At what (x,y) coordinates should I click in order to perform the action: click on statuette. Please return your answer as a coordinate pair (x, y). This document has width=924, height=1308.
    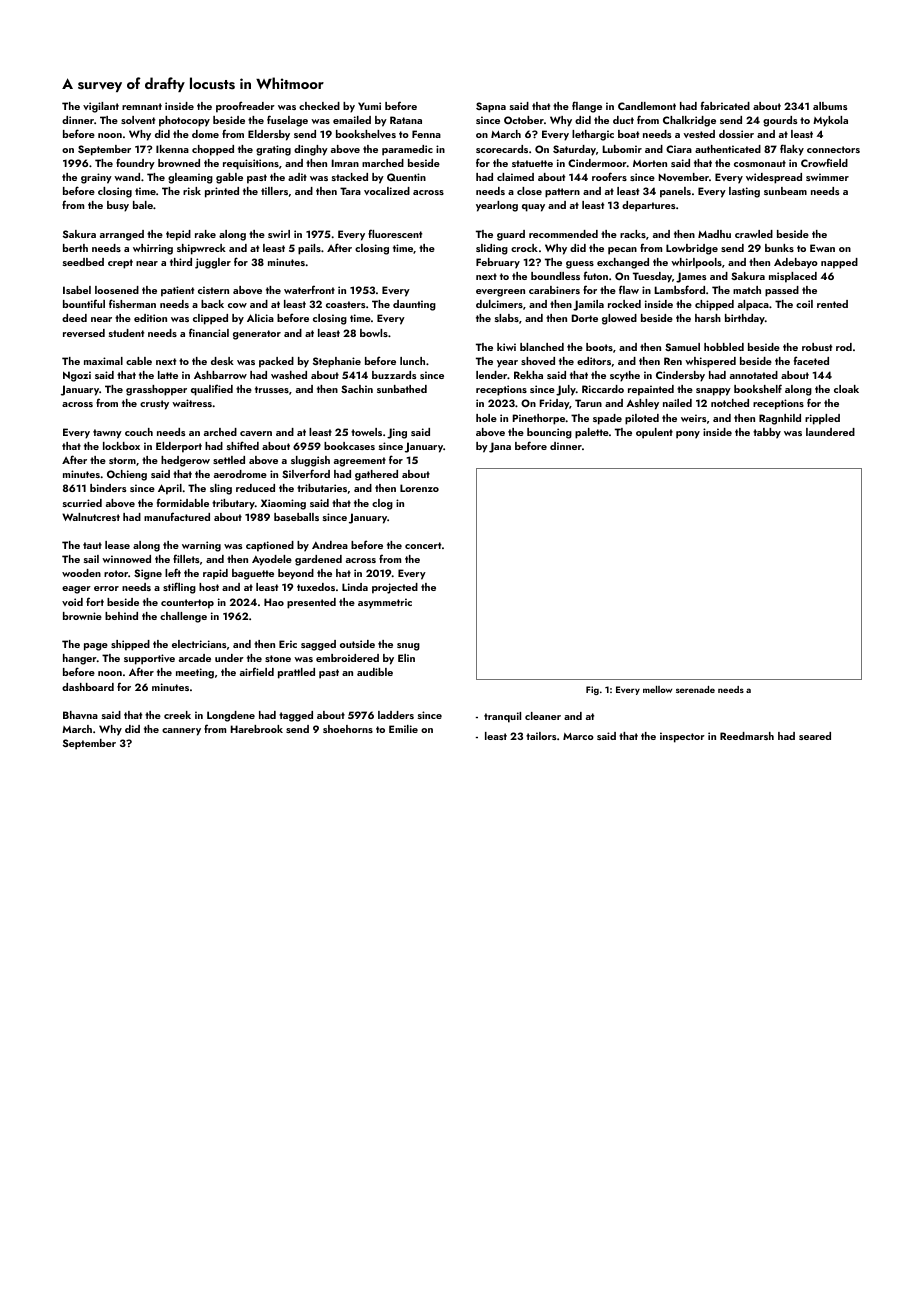
    Looking at the image, I should click on (532, 163).
